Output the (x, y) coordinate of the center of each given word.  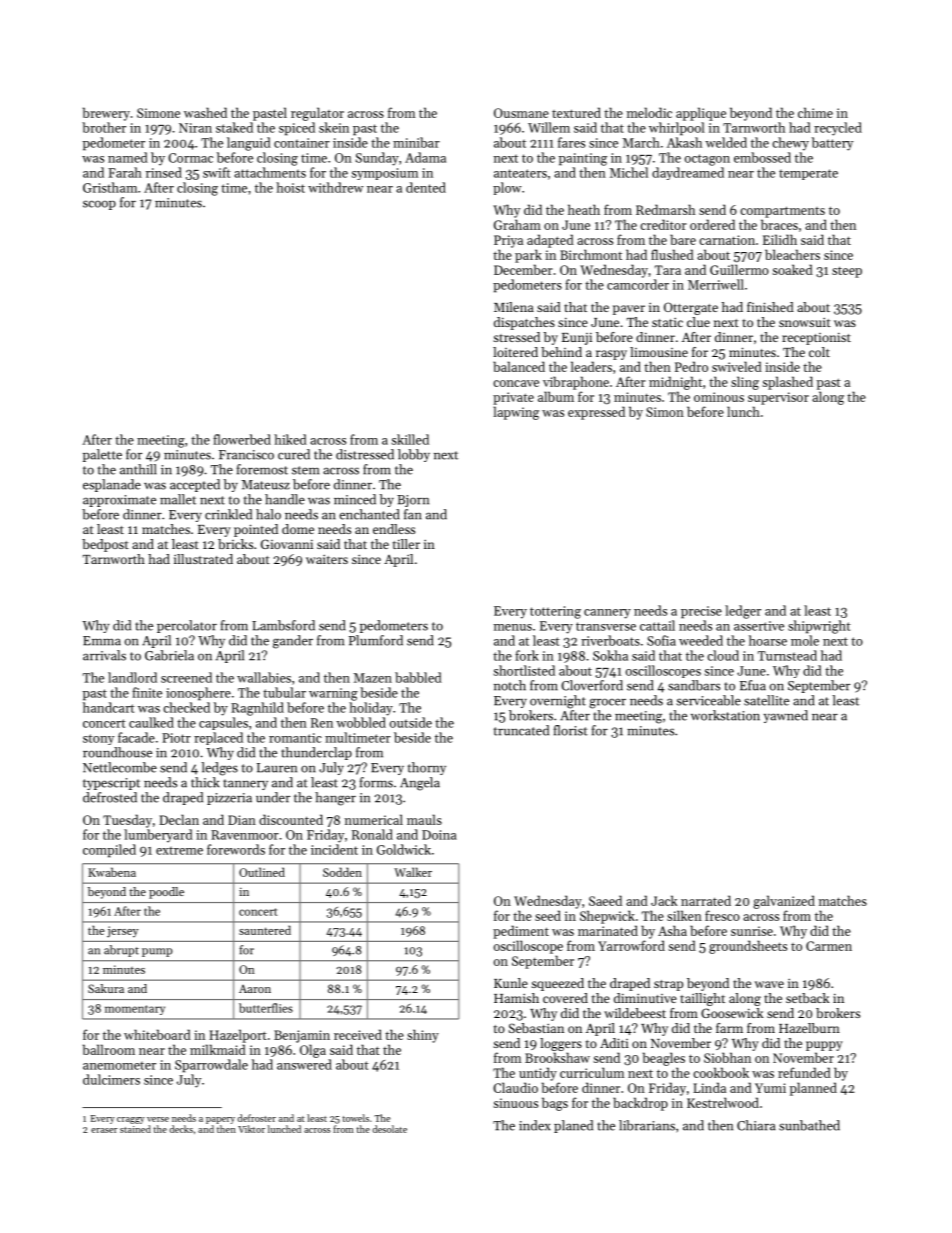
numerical (374, 819)
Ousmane (521, 113)
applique (701, 114)
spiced (297, 129)
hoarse (768, 640)
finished (770, 307)
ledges (219, 769)
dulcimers (111, 1079)
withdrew (336, 187)
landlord (132, 677)
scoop (99, 205)
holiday (371, 709)
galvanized (784, 902)
